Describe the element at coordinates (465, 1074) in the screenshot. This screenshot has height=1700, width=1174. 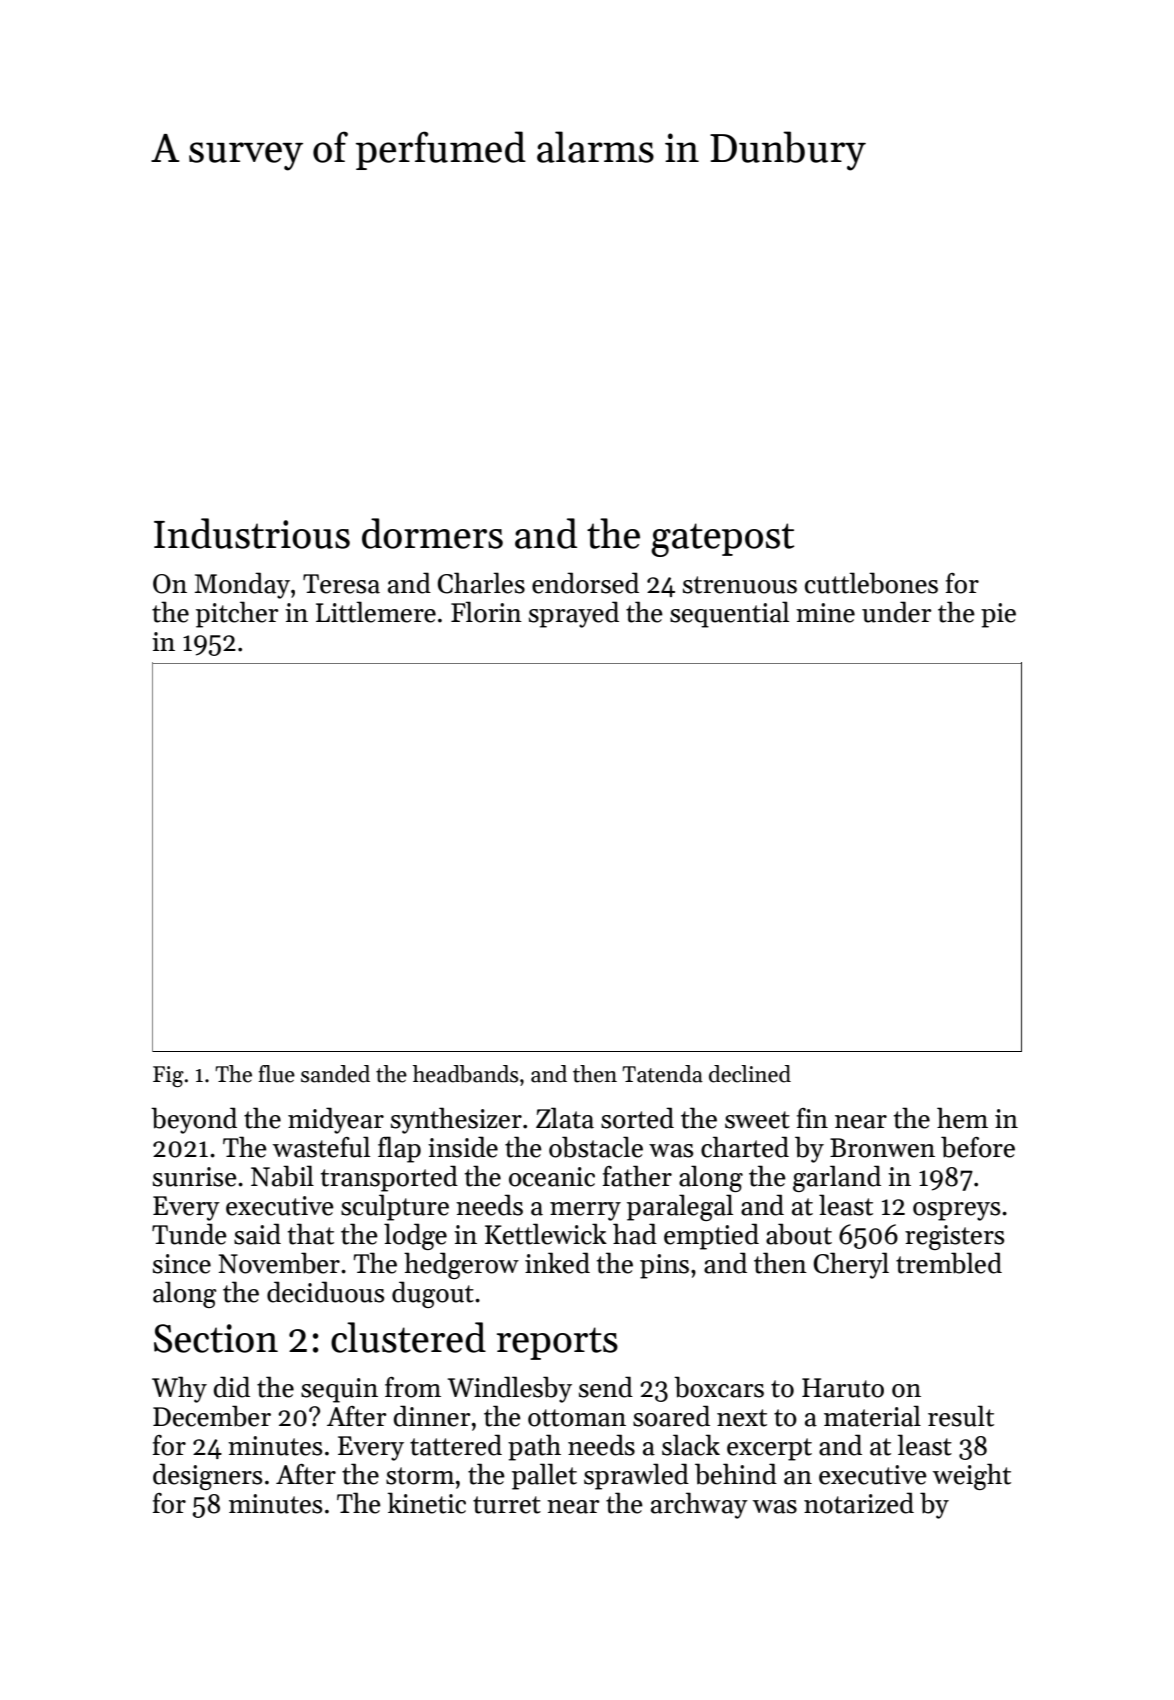
I see `headbands` at that location.
